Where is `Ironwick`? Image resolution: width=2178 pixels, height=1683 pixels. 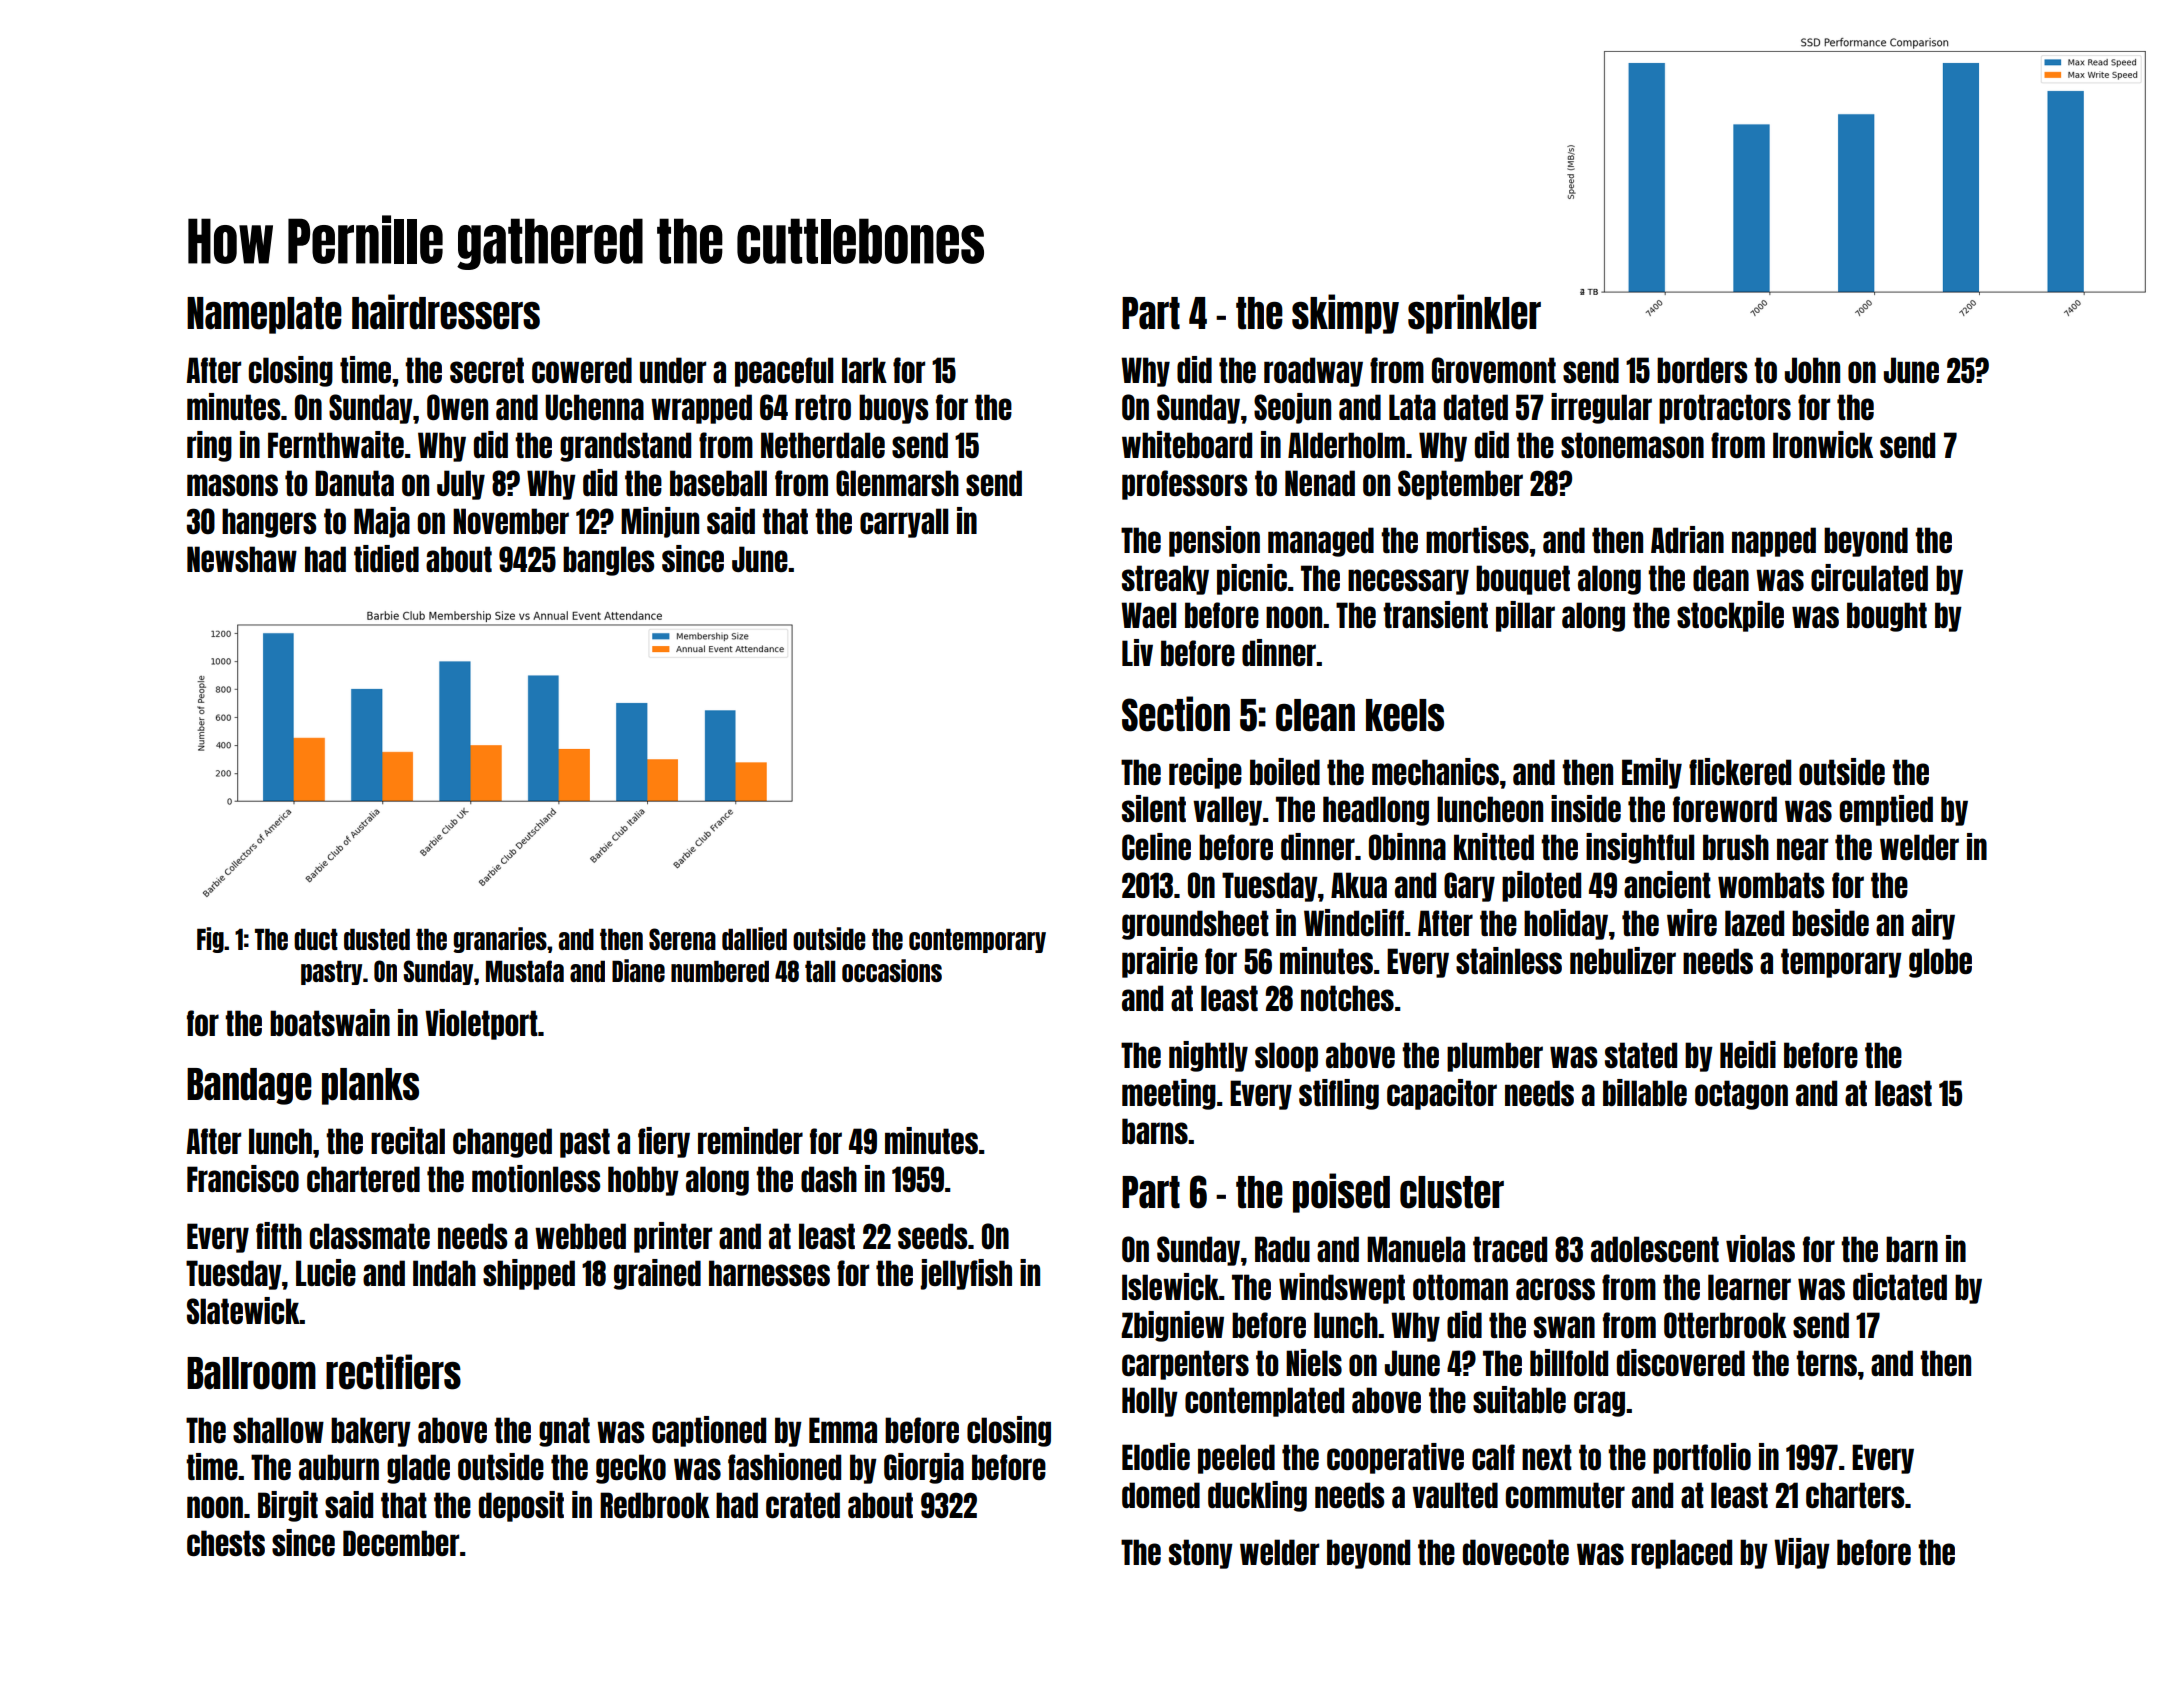
Ironwick is located at coordinates (1823, 444).
